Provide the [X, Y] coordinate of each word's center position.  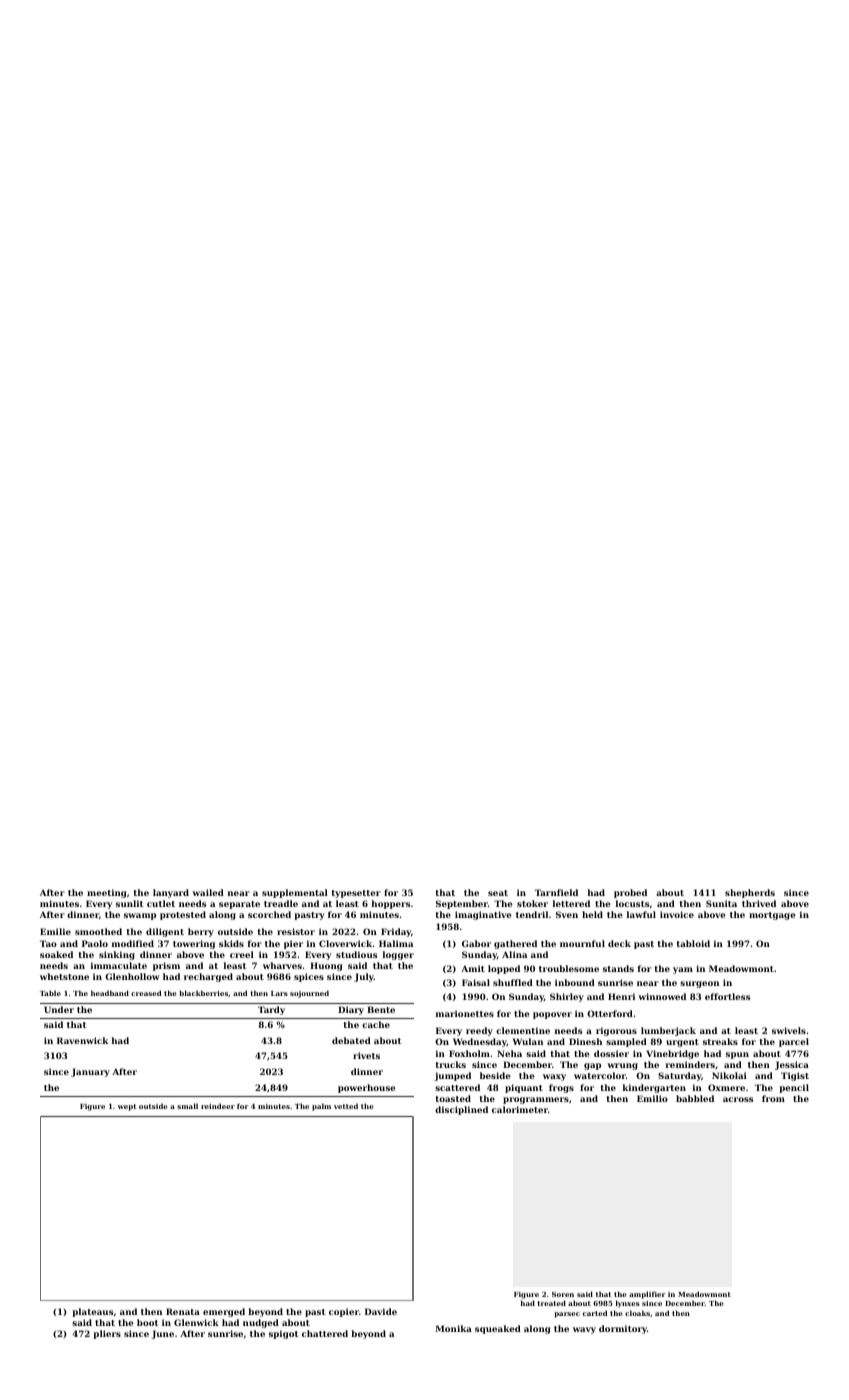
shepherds [750, 893]
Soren [563, 1294]
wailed [208, 892]
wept [127, 1107]
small [187, 1106]
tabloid [693, 943]
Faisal [476, 982]
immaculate [119, 965]
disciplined [461, 1110]
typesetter [356, 894]
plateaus [92, 1312]
